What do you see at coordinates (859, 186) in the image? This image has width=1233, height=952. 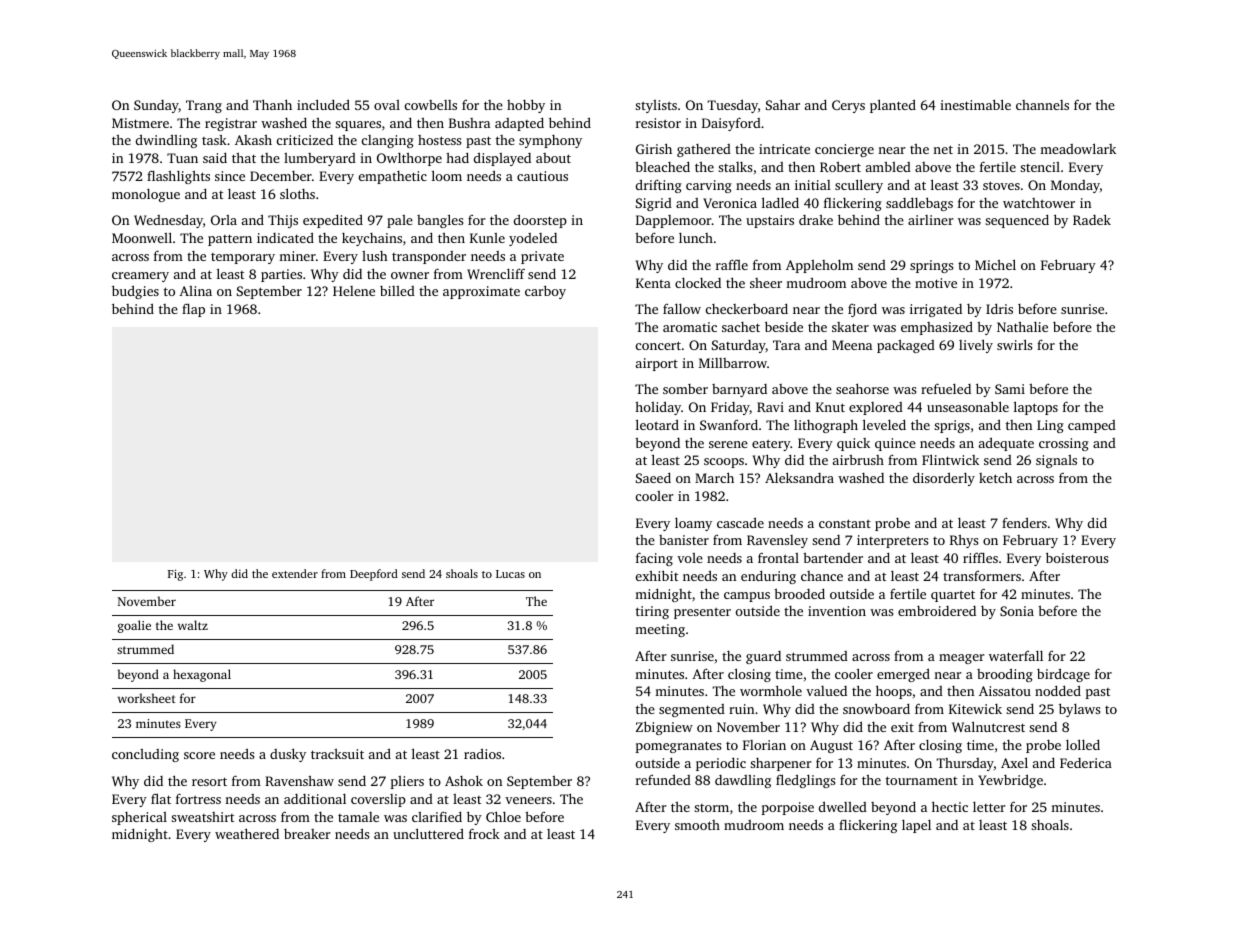 I see `scullery` at bounding box center [859, 186].
